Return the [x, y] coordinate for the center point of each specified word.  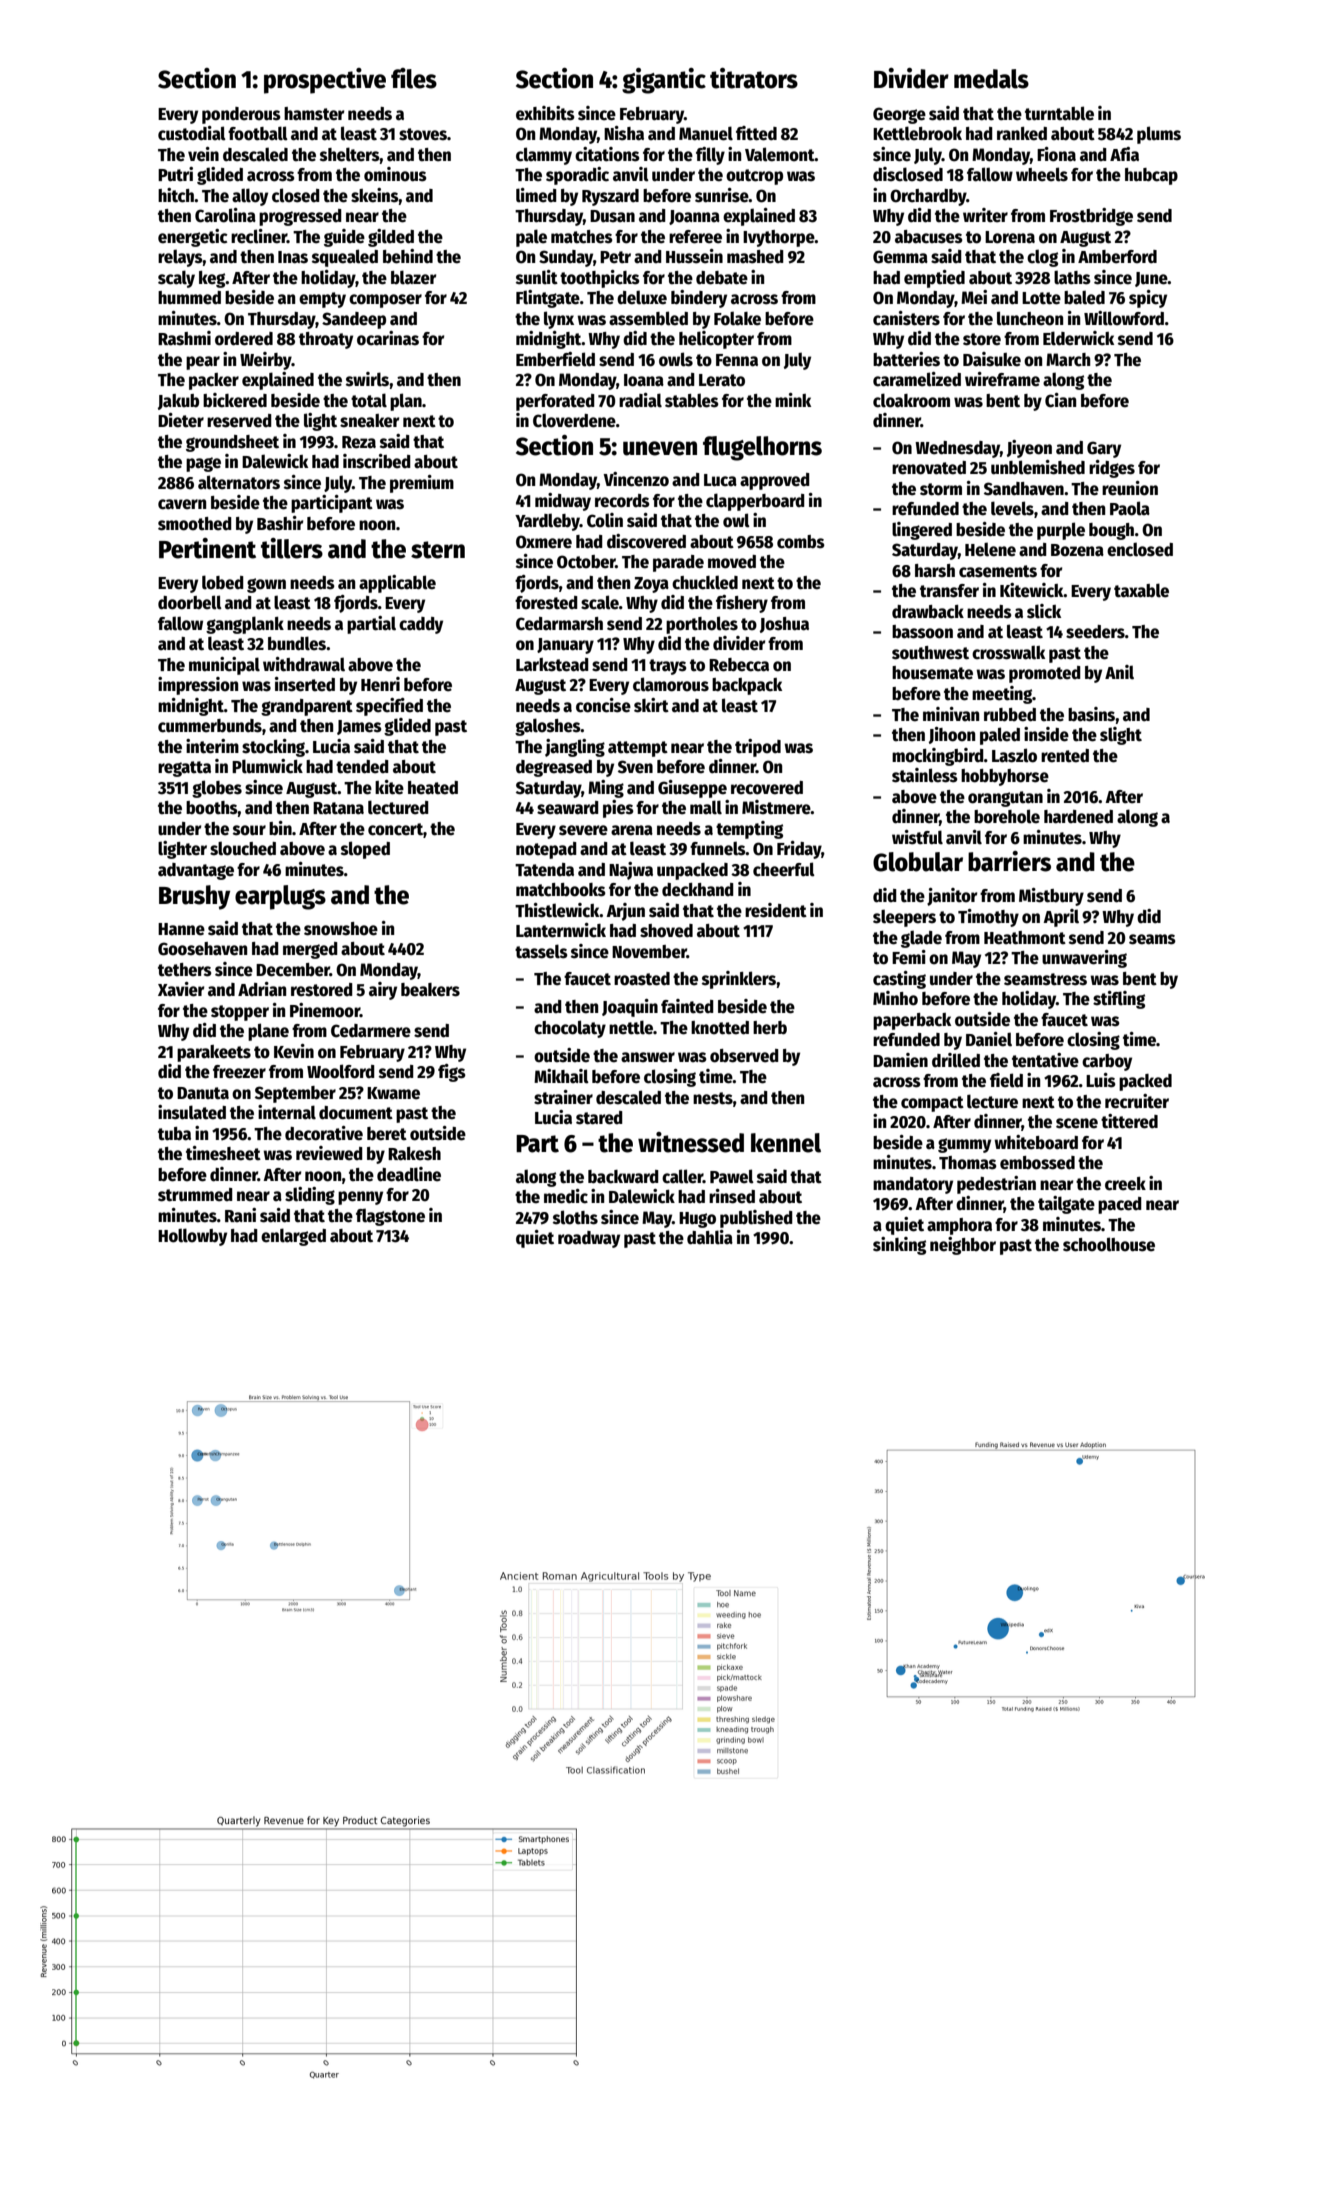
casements [998, 571]
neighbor [963, 1246]
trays [668, 667]
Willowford [1124, 318]
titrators [754, 78]
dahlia [710, 1237]
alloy [250, 197]
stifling [1119, 1000]
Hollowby [192, 1237]
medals [991, 79]
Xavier [181, 989]
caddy [421, 625]
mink [793, 400]
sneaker [370, 421]
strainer [563, 1097]
